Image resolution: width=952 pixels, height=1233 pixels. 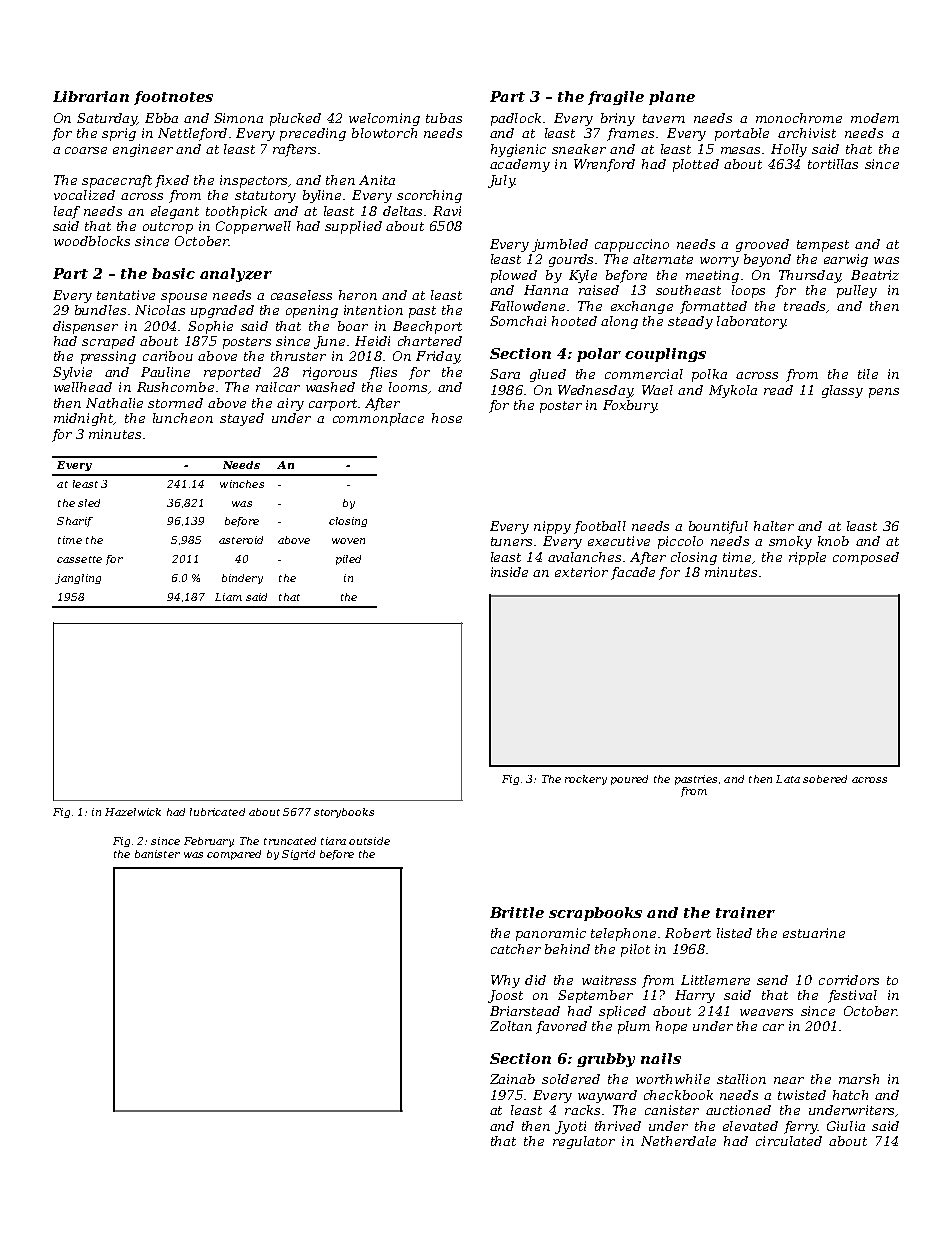 I want to click on sled, so click(x=89, y=503).
